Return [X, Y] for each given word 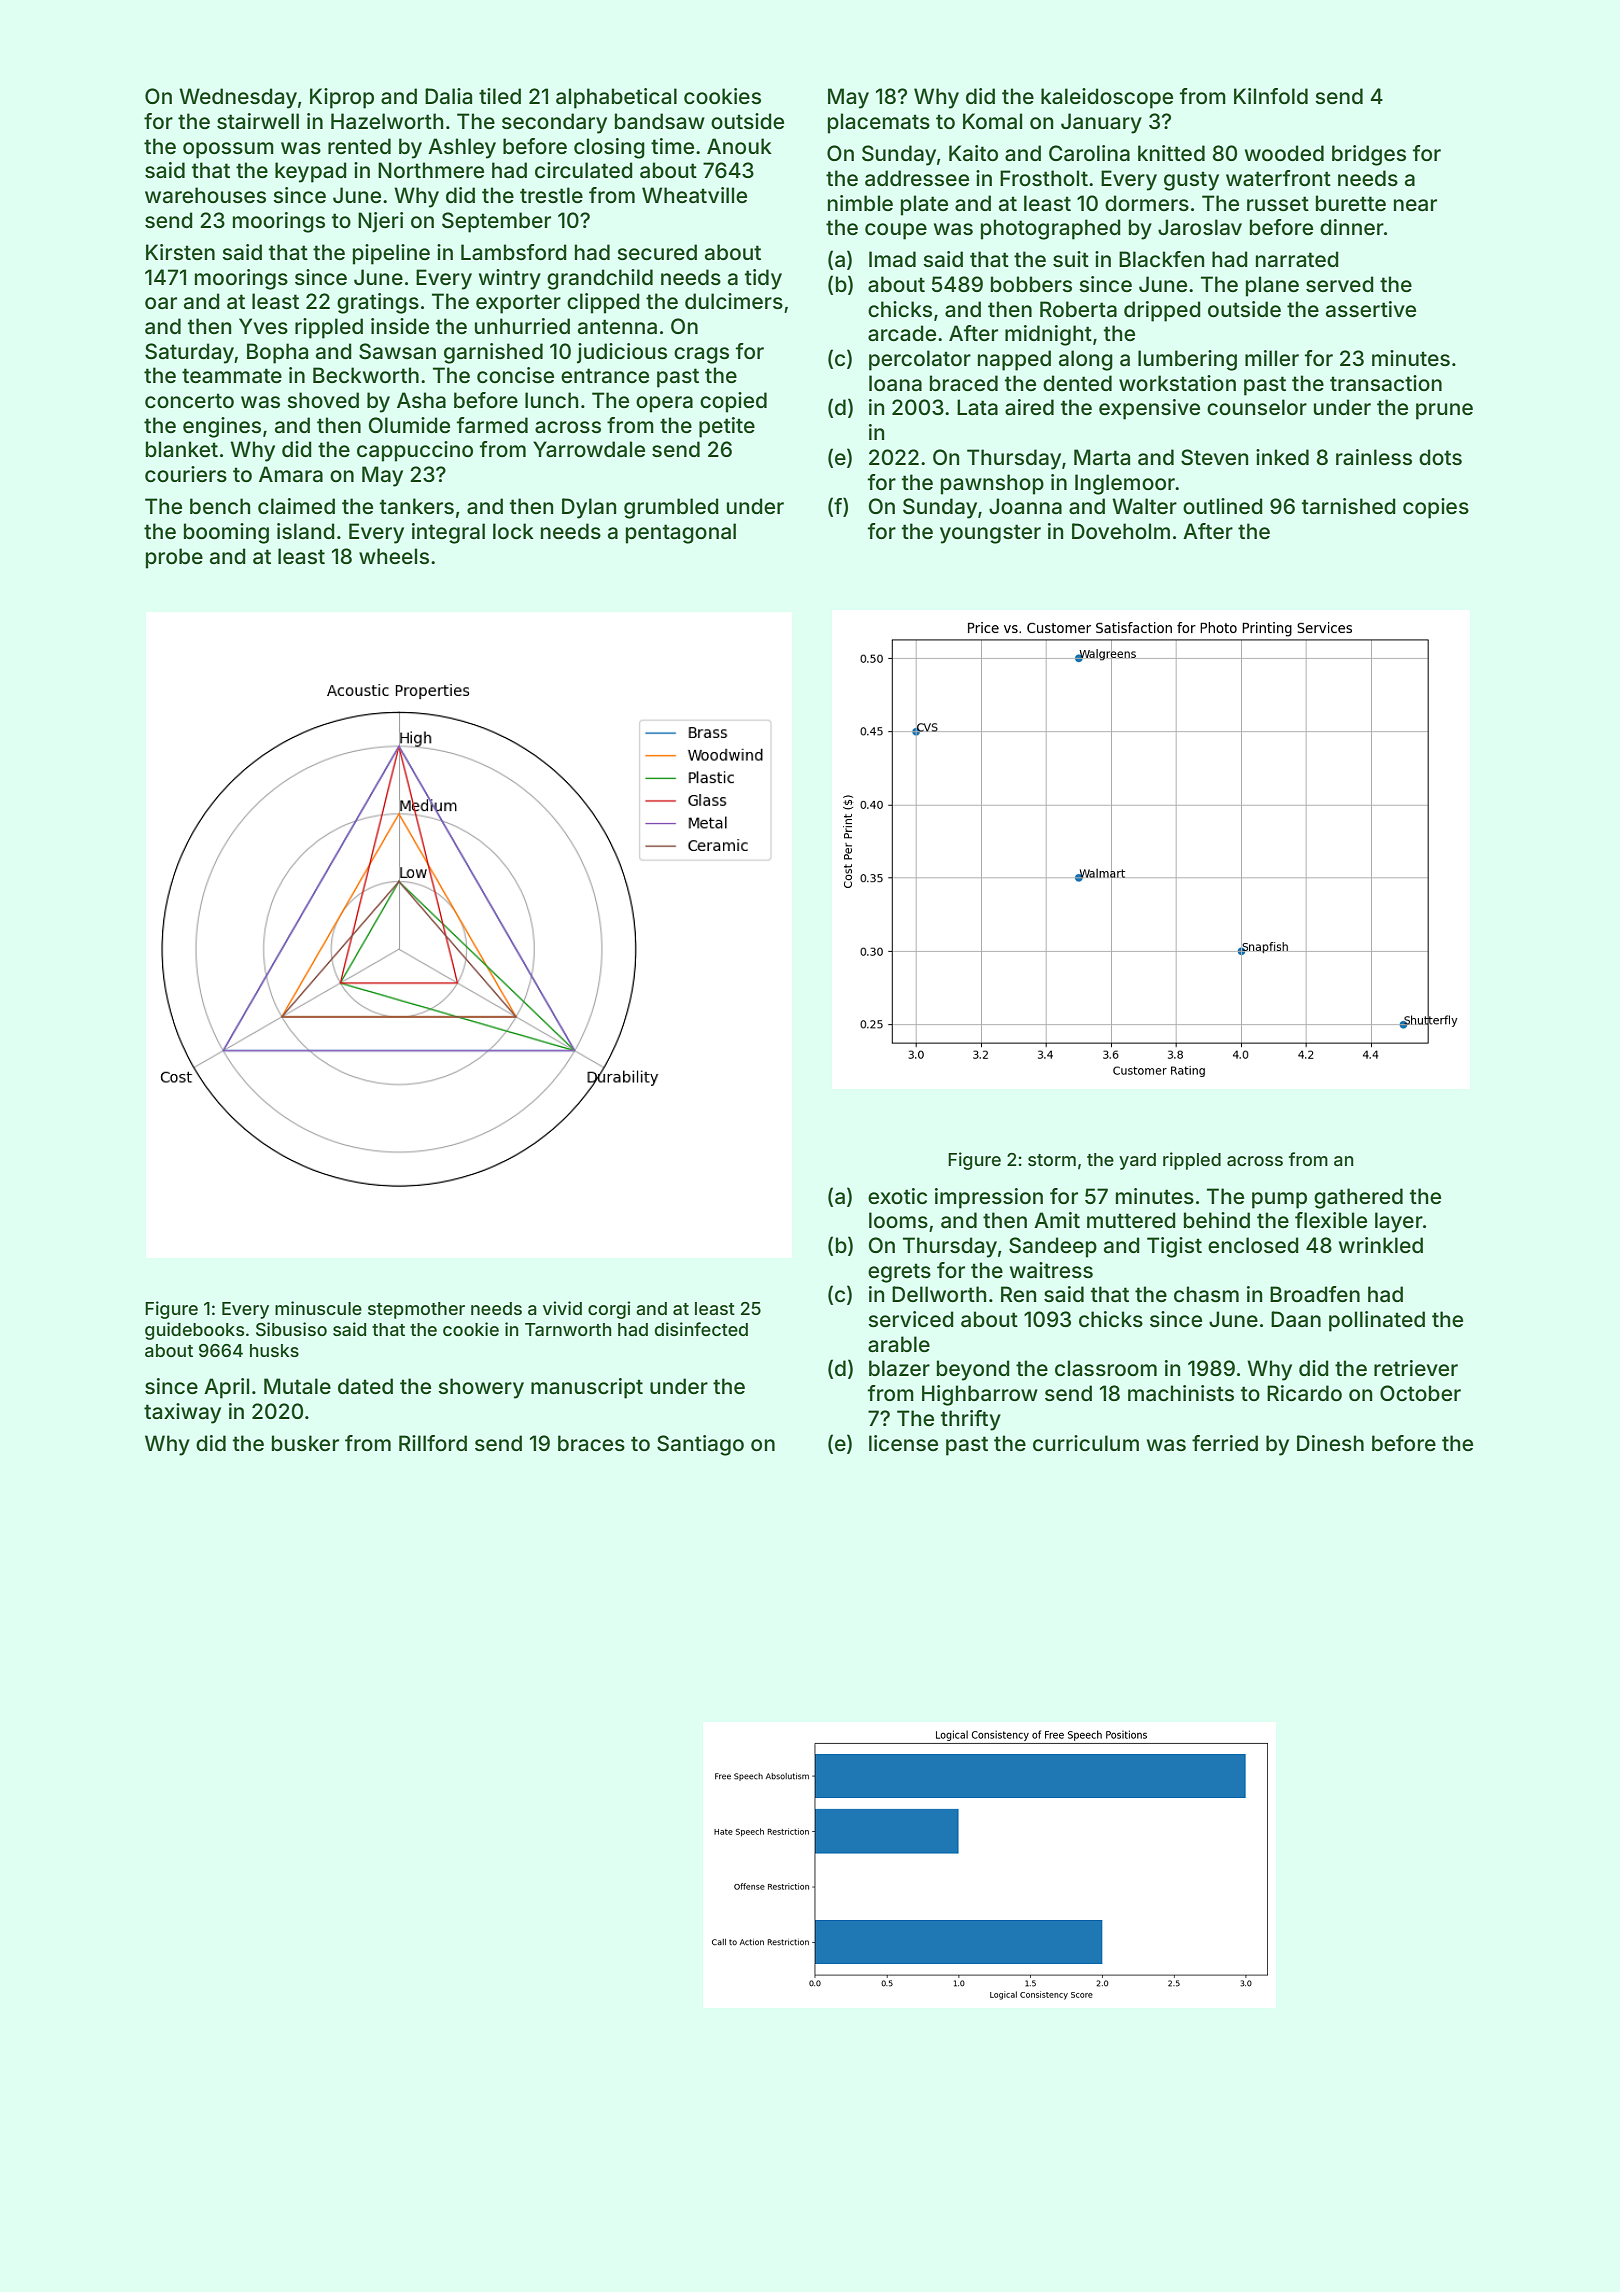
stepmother [416, 1310]
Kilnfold [1271, 96]
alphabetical [616, 98]
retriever [1416, 1368]
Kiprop [342, 98]
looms [898, 1220]
